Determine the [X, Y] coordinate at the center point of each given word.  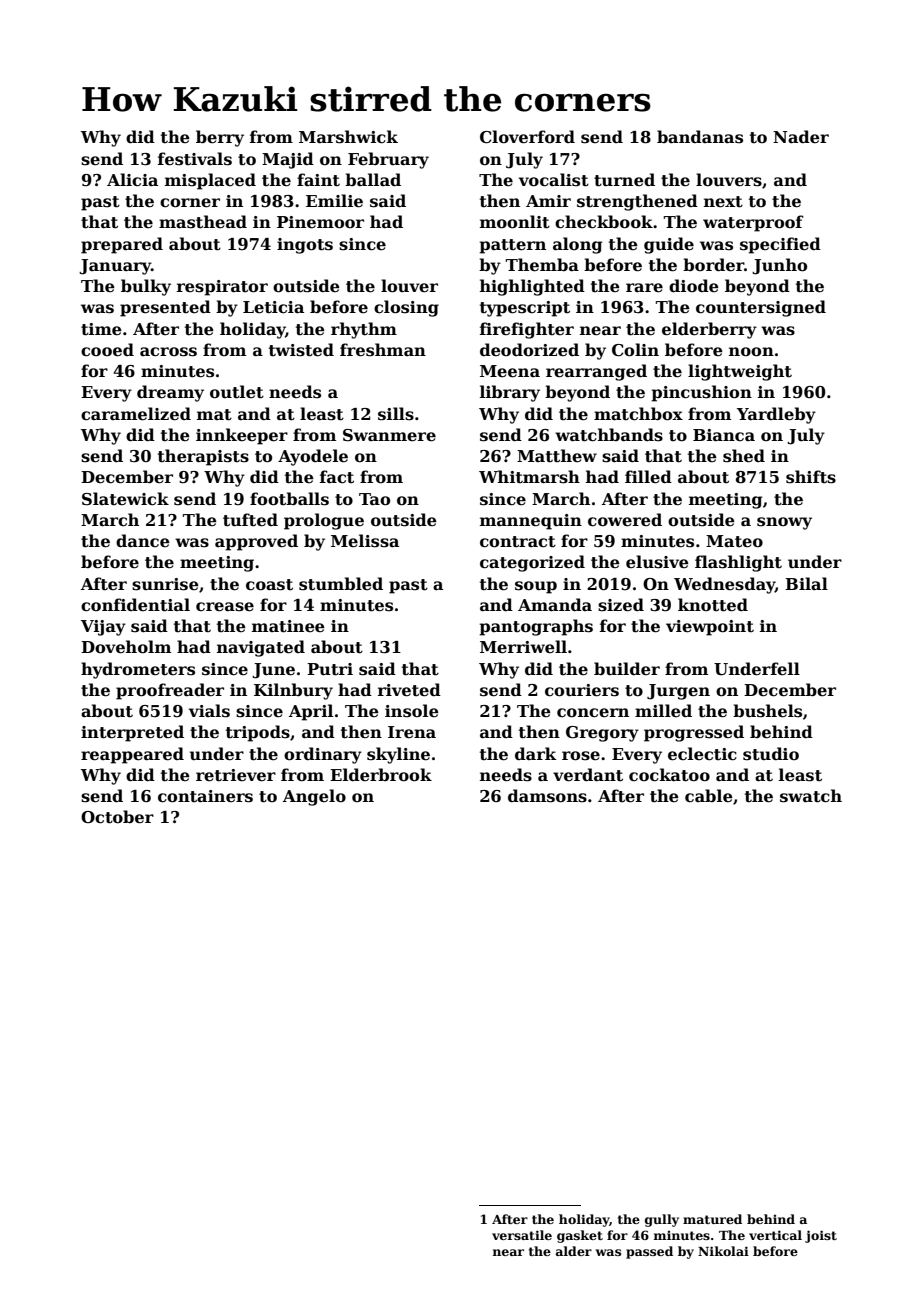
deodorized [529, 350]
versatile [522, 1235]
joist [821, 1236]
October [117, 817]
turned [624, 180]
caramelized [136, 414]
